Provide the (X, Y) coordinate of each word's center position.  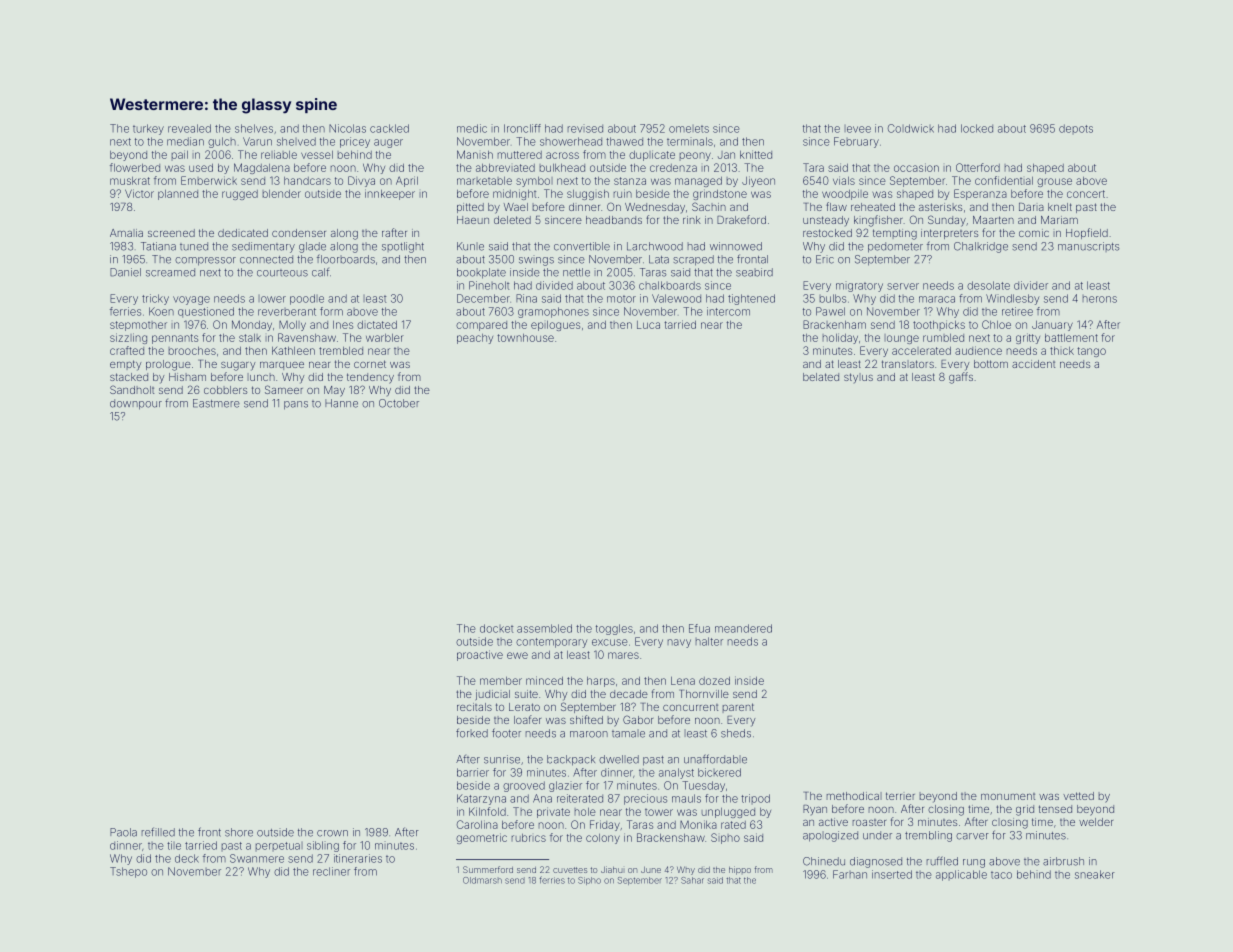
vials (844, 180)
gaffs (961, 378)
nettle (576, 272)
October (399, 403)
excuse (610, 642)
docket (496, 628)
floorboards (346, 259)
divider (1031, 285)
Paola (123, 832)
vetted (1078, 796)
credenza (673, 168)
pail (180, 155)
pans (296, 405)
